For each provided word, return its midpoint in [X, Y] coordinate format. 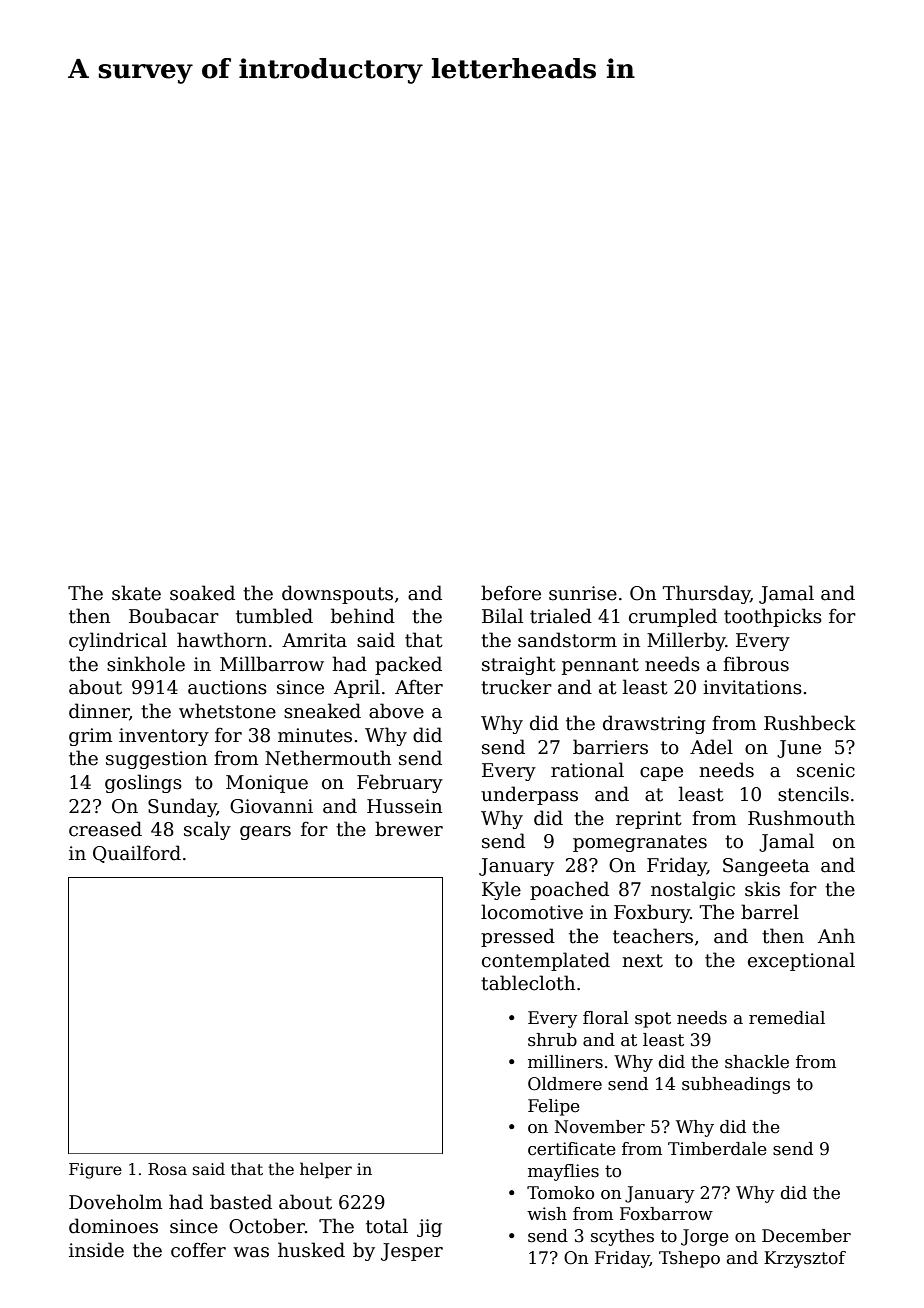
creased [105, 829]
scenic [826, 770]
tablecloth [528, 983]
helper [326, 1170]
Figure [95, 1171]
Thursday [706, 594]
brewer [409, 829]
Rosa [167, 1169]
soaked [202, 593]
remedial [787, 1018]
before [511, 593]
